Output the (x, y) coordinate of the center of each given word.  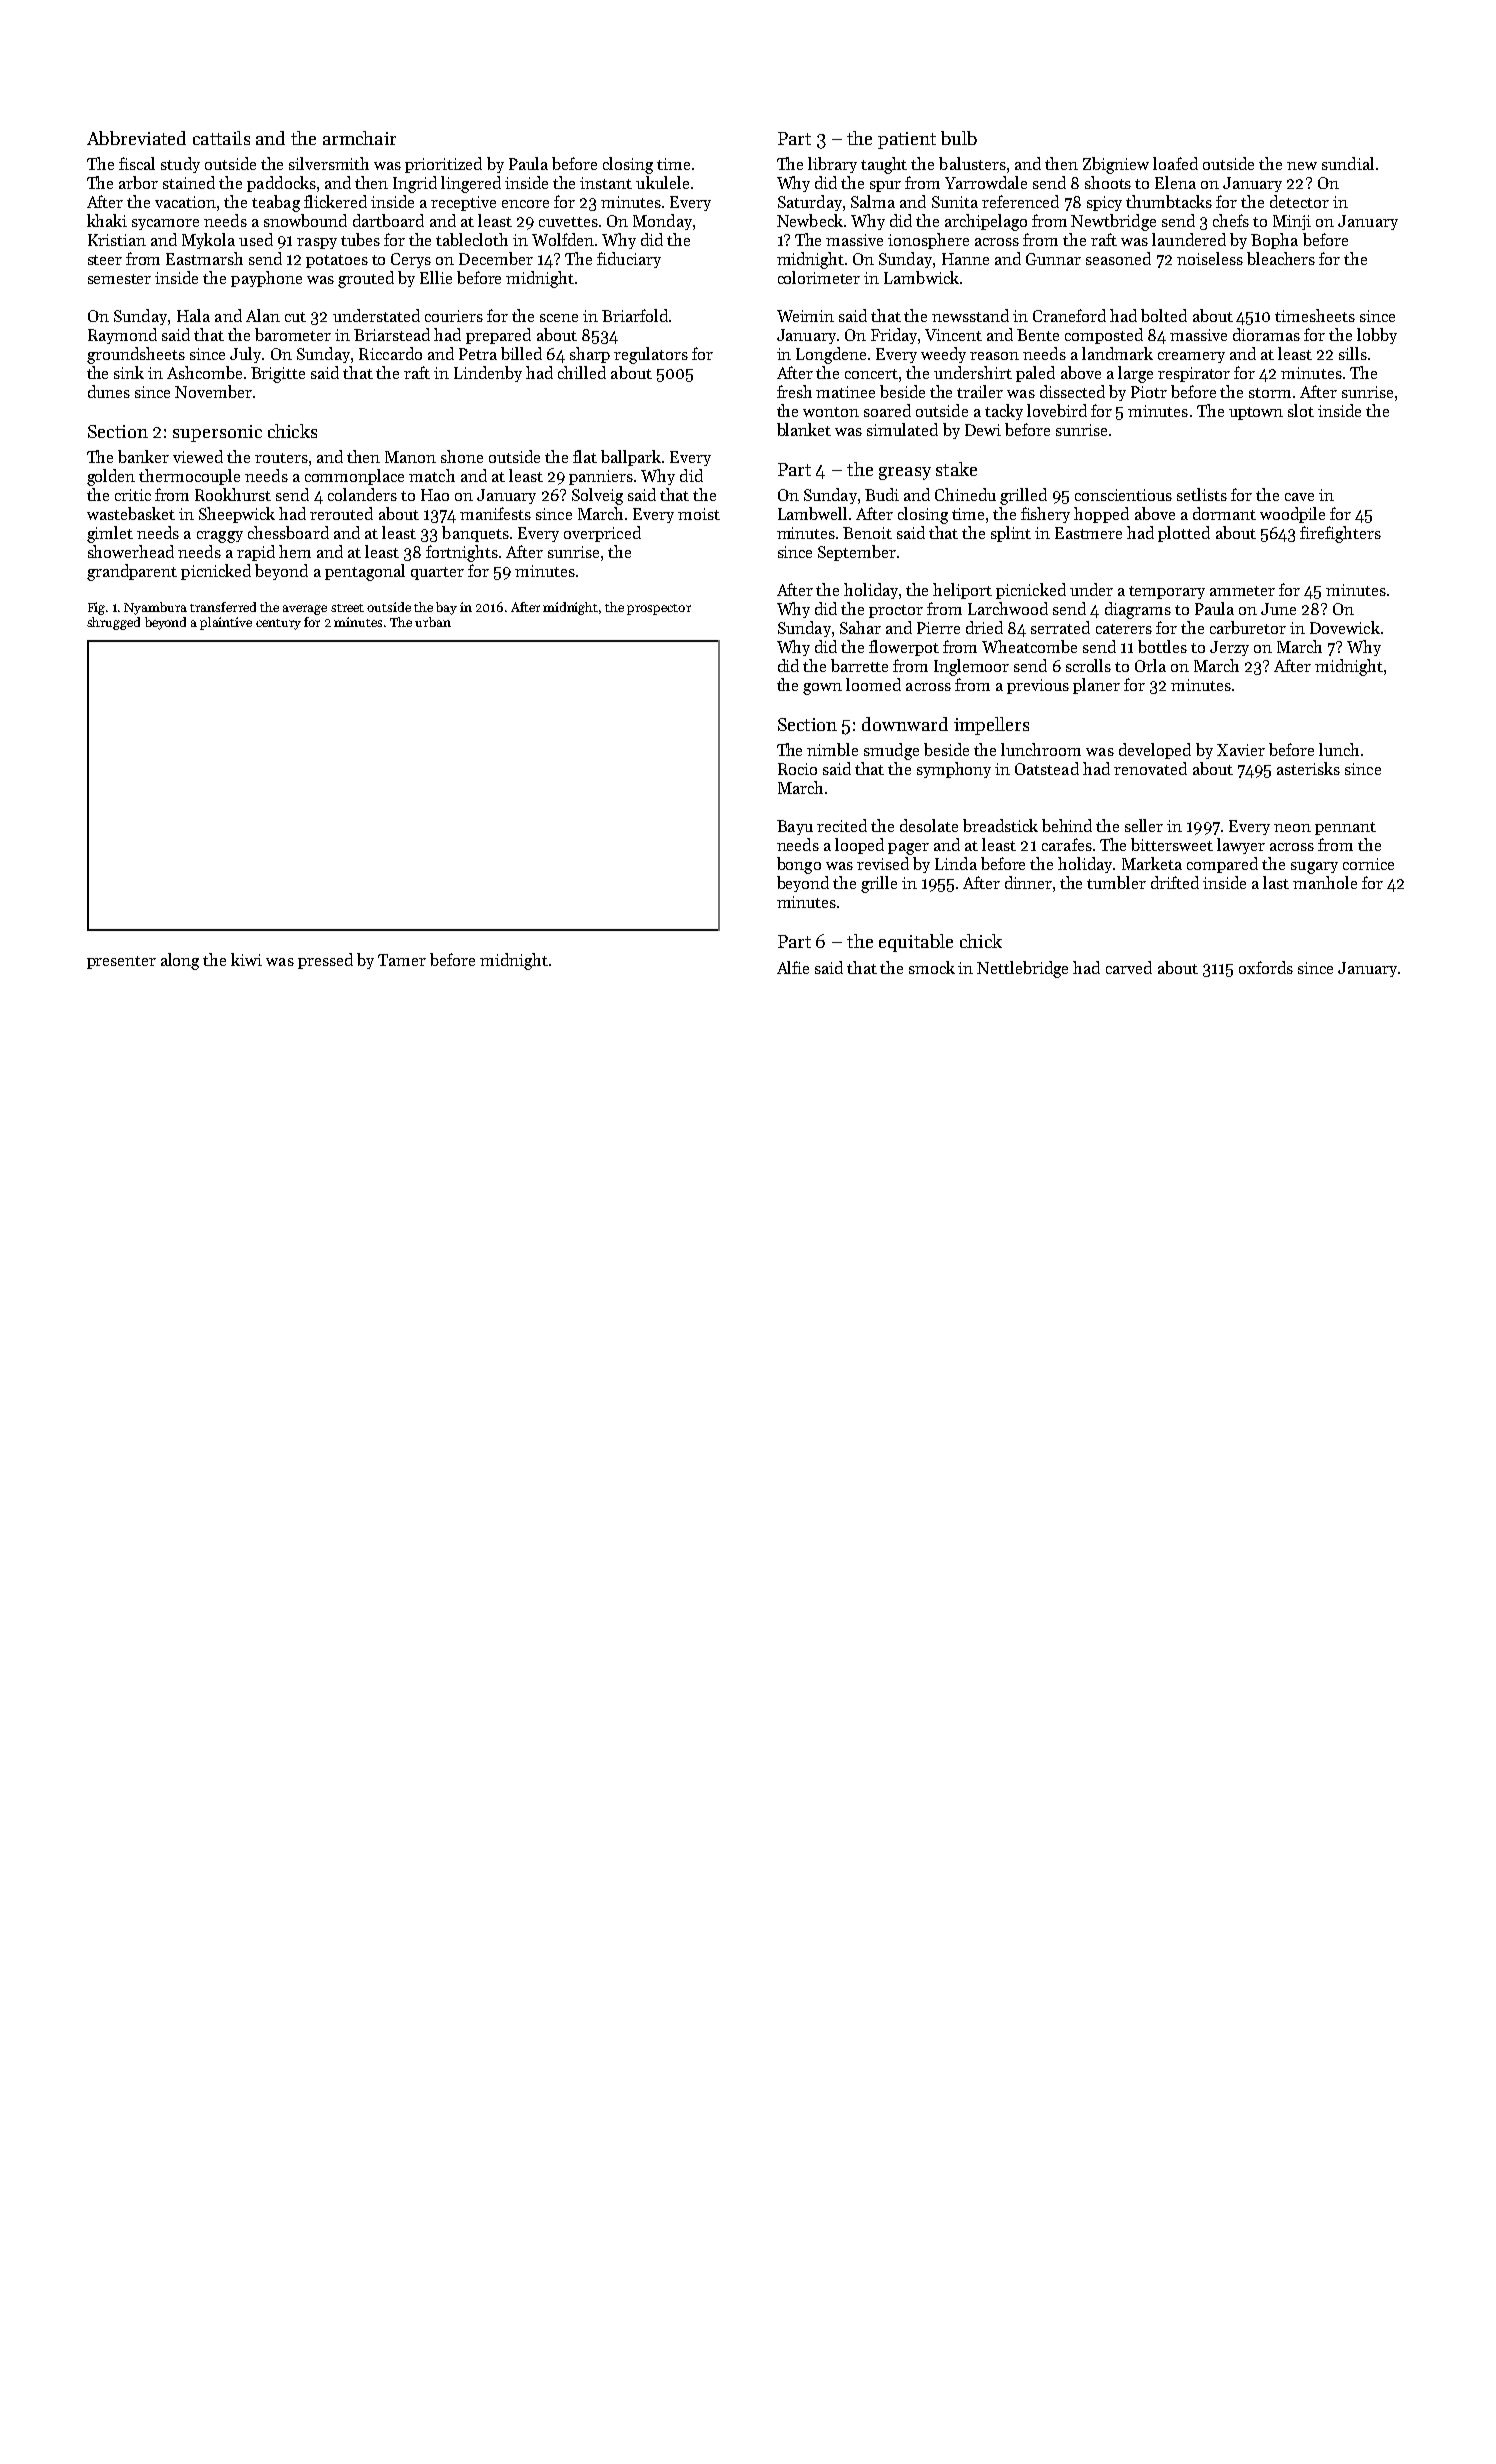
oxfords (1266, 967)
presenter (121, 962)
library (832, 165)
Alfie (793, 967)
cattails (221, 138)
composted (1104, 336)
